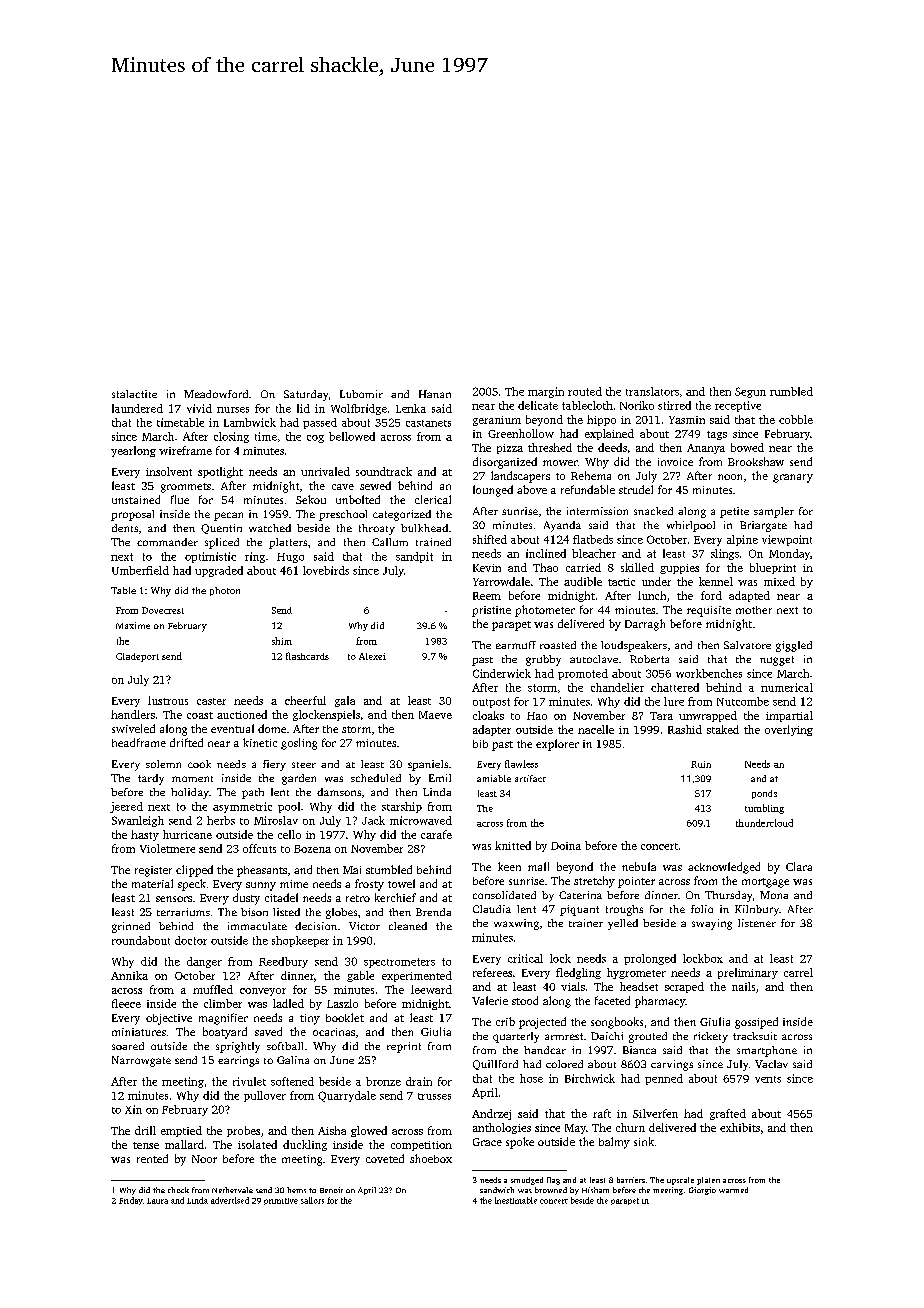 The image size is (924, 1308). What do you see at coordinates (653, 511) in the screenshot?
I see `snacked` at bounding box center [653, 511].
